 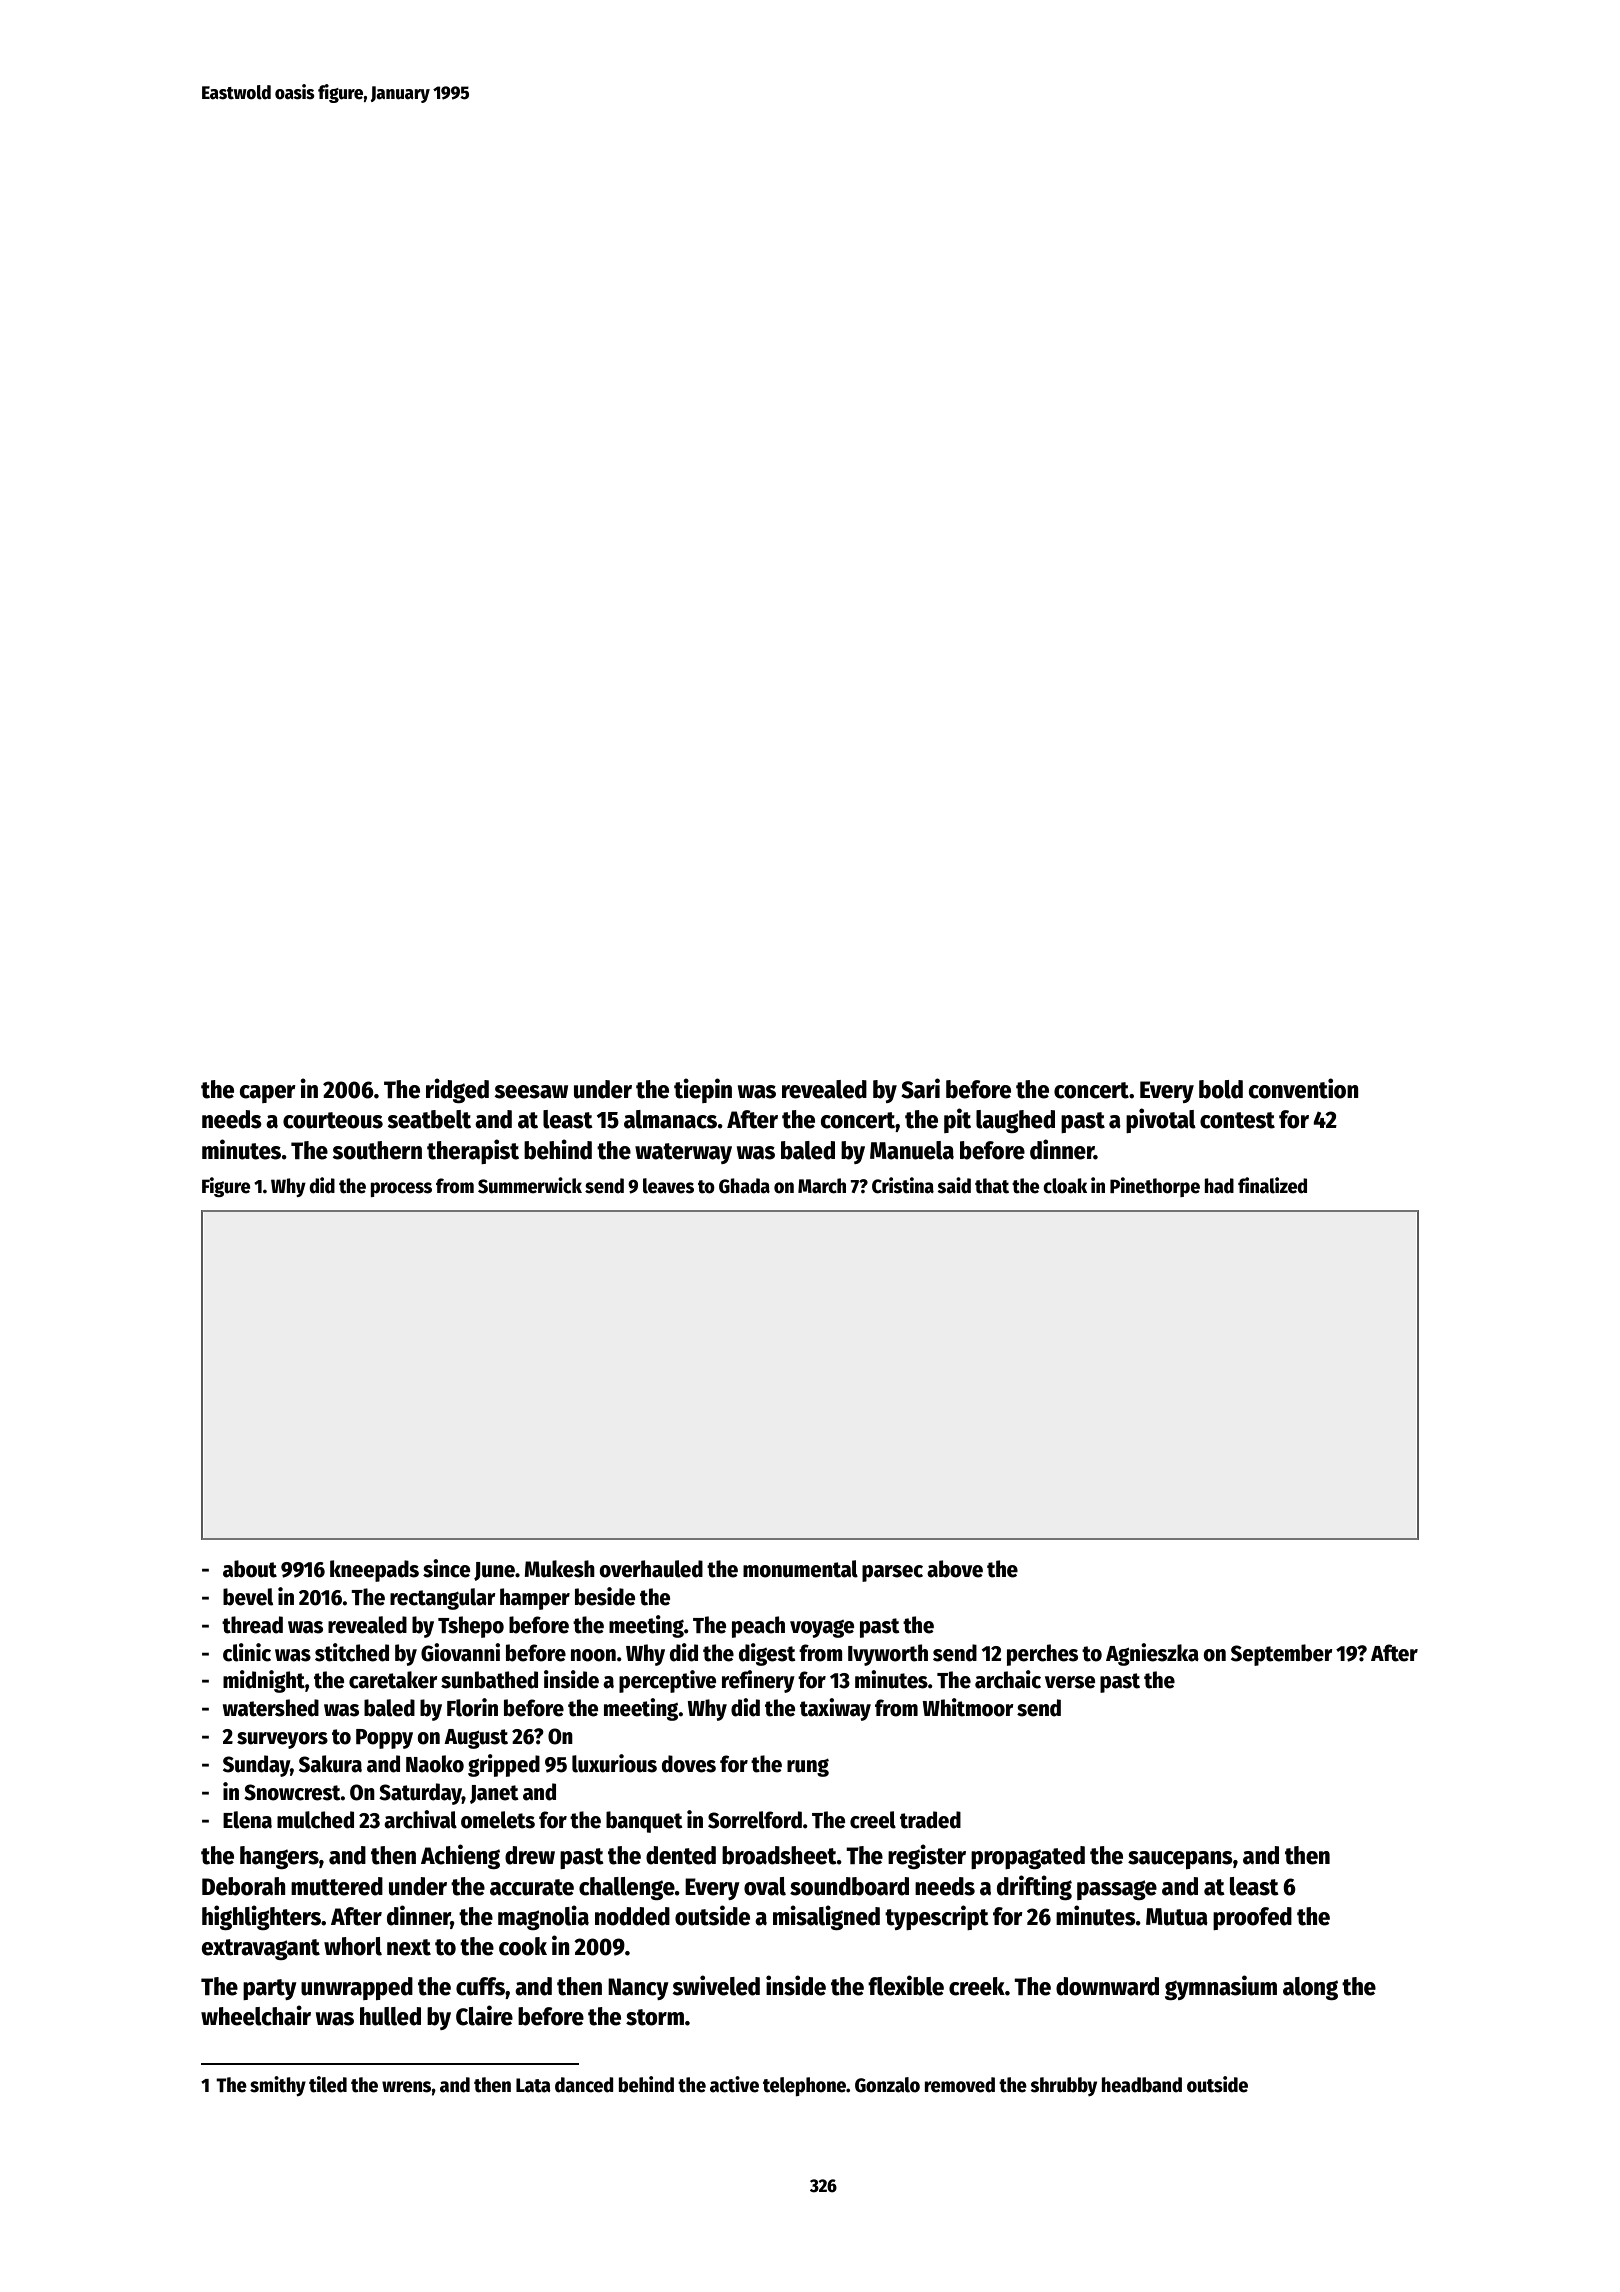 What do you see at coordinates (271, 1708) in the screenshot?
I see `watershed` at bounding box center [271, 1708].
